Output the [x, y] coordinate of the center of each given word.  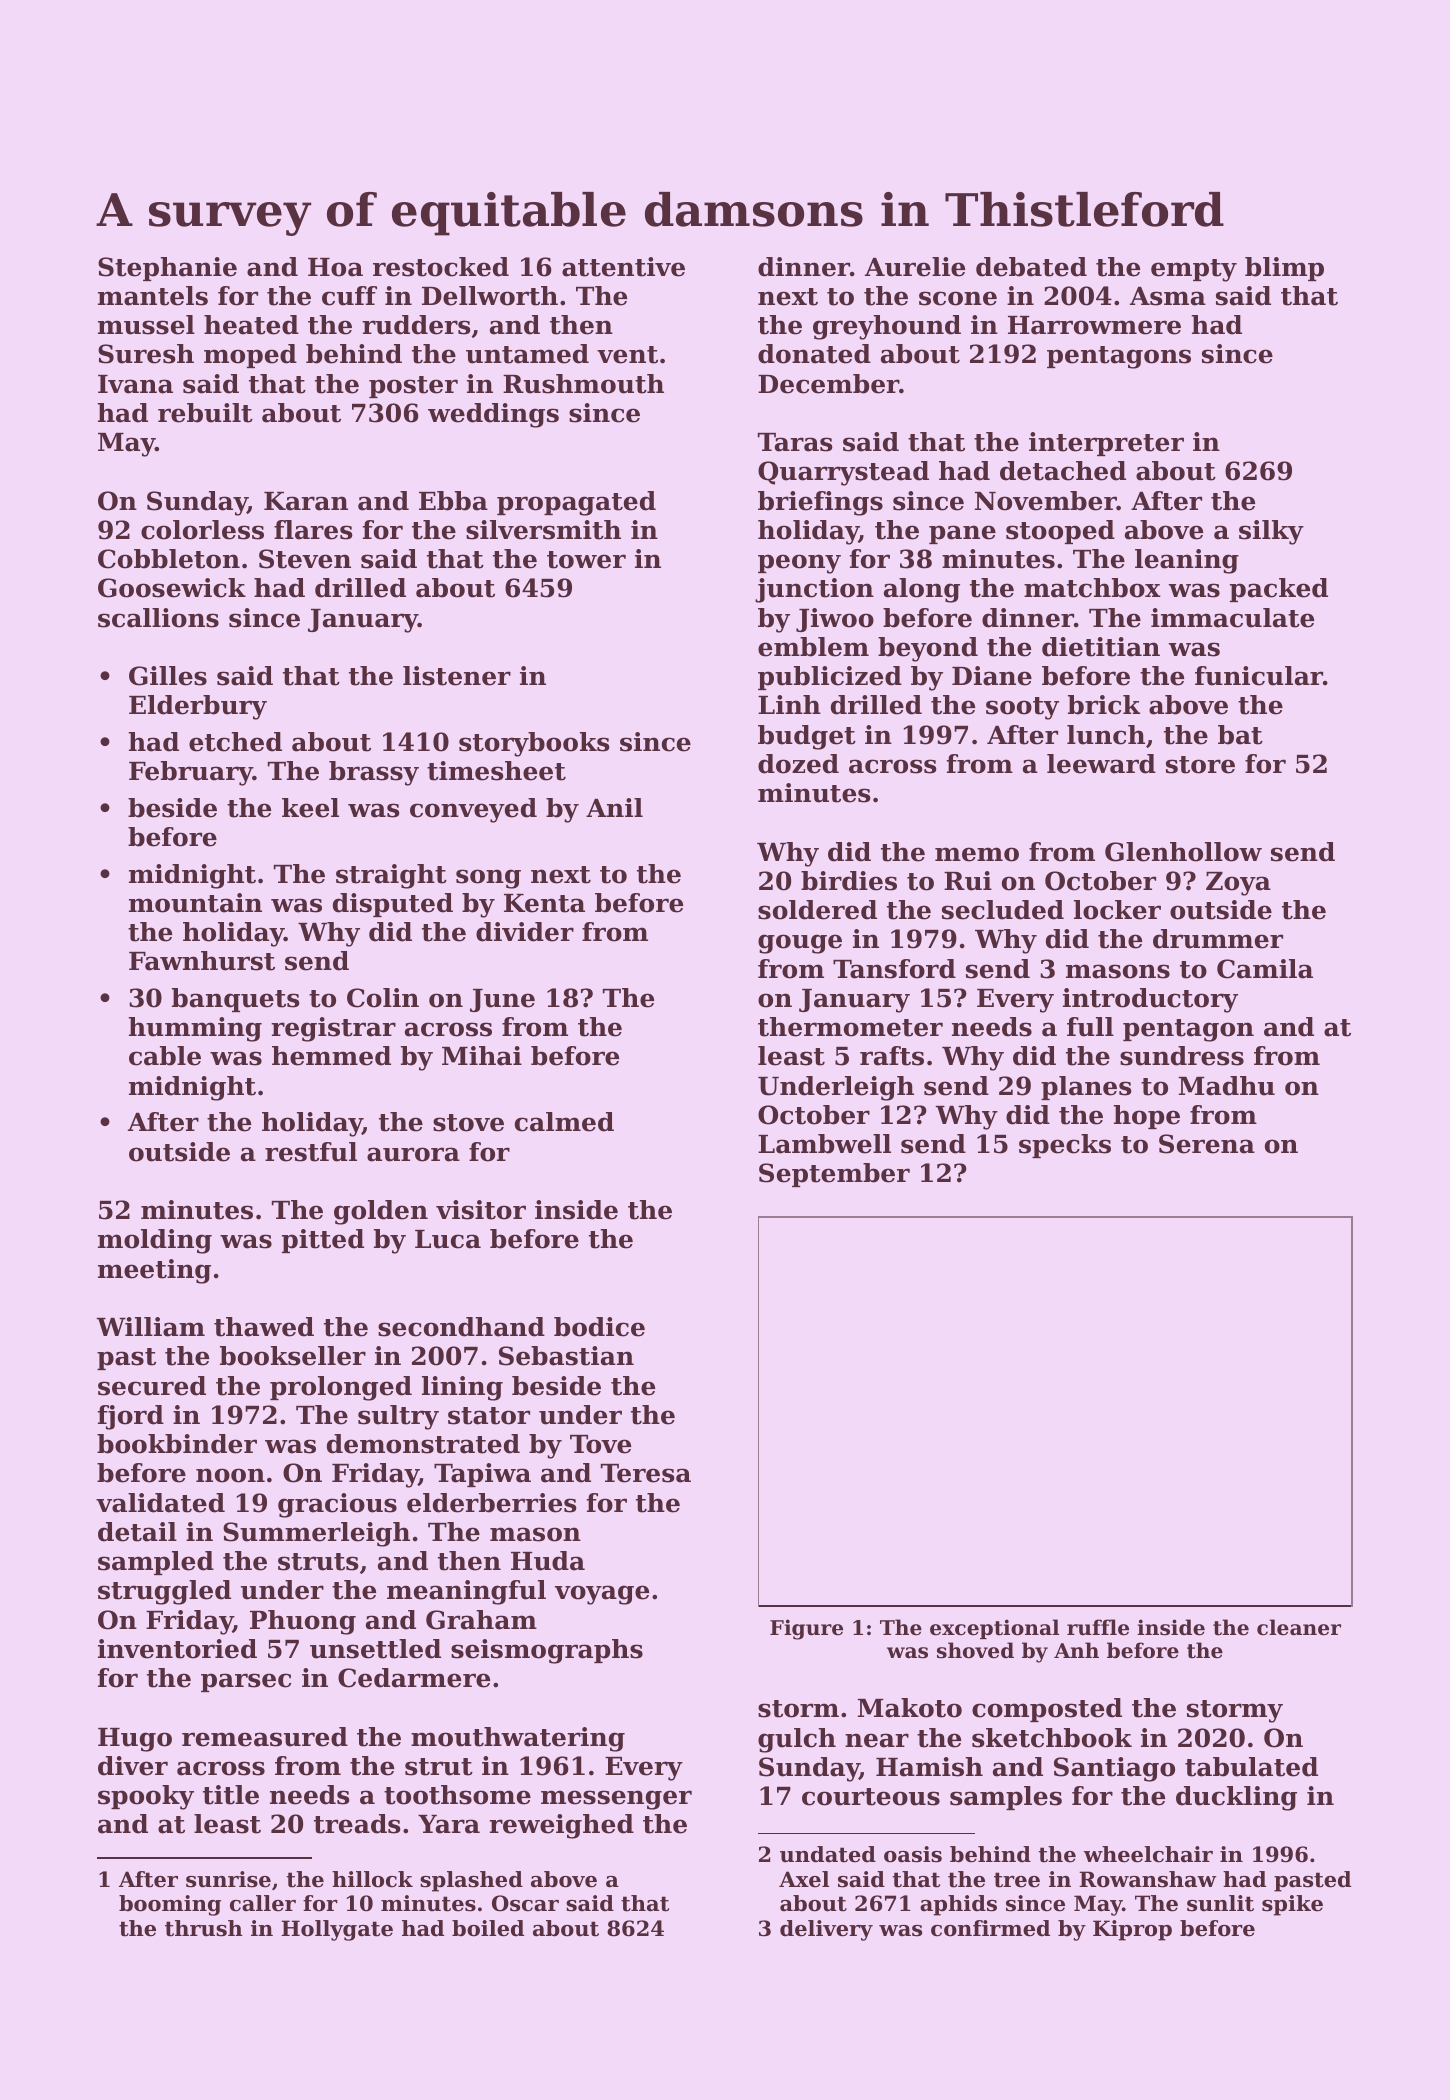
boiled [488, 1928]
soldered [817, 910]
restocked [441, 267]
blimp [1284, 269]
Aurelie [915, 267]
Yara [449, 1824]
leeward [1101, 764]
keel [310, 808]
